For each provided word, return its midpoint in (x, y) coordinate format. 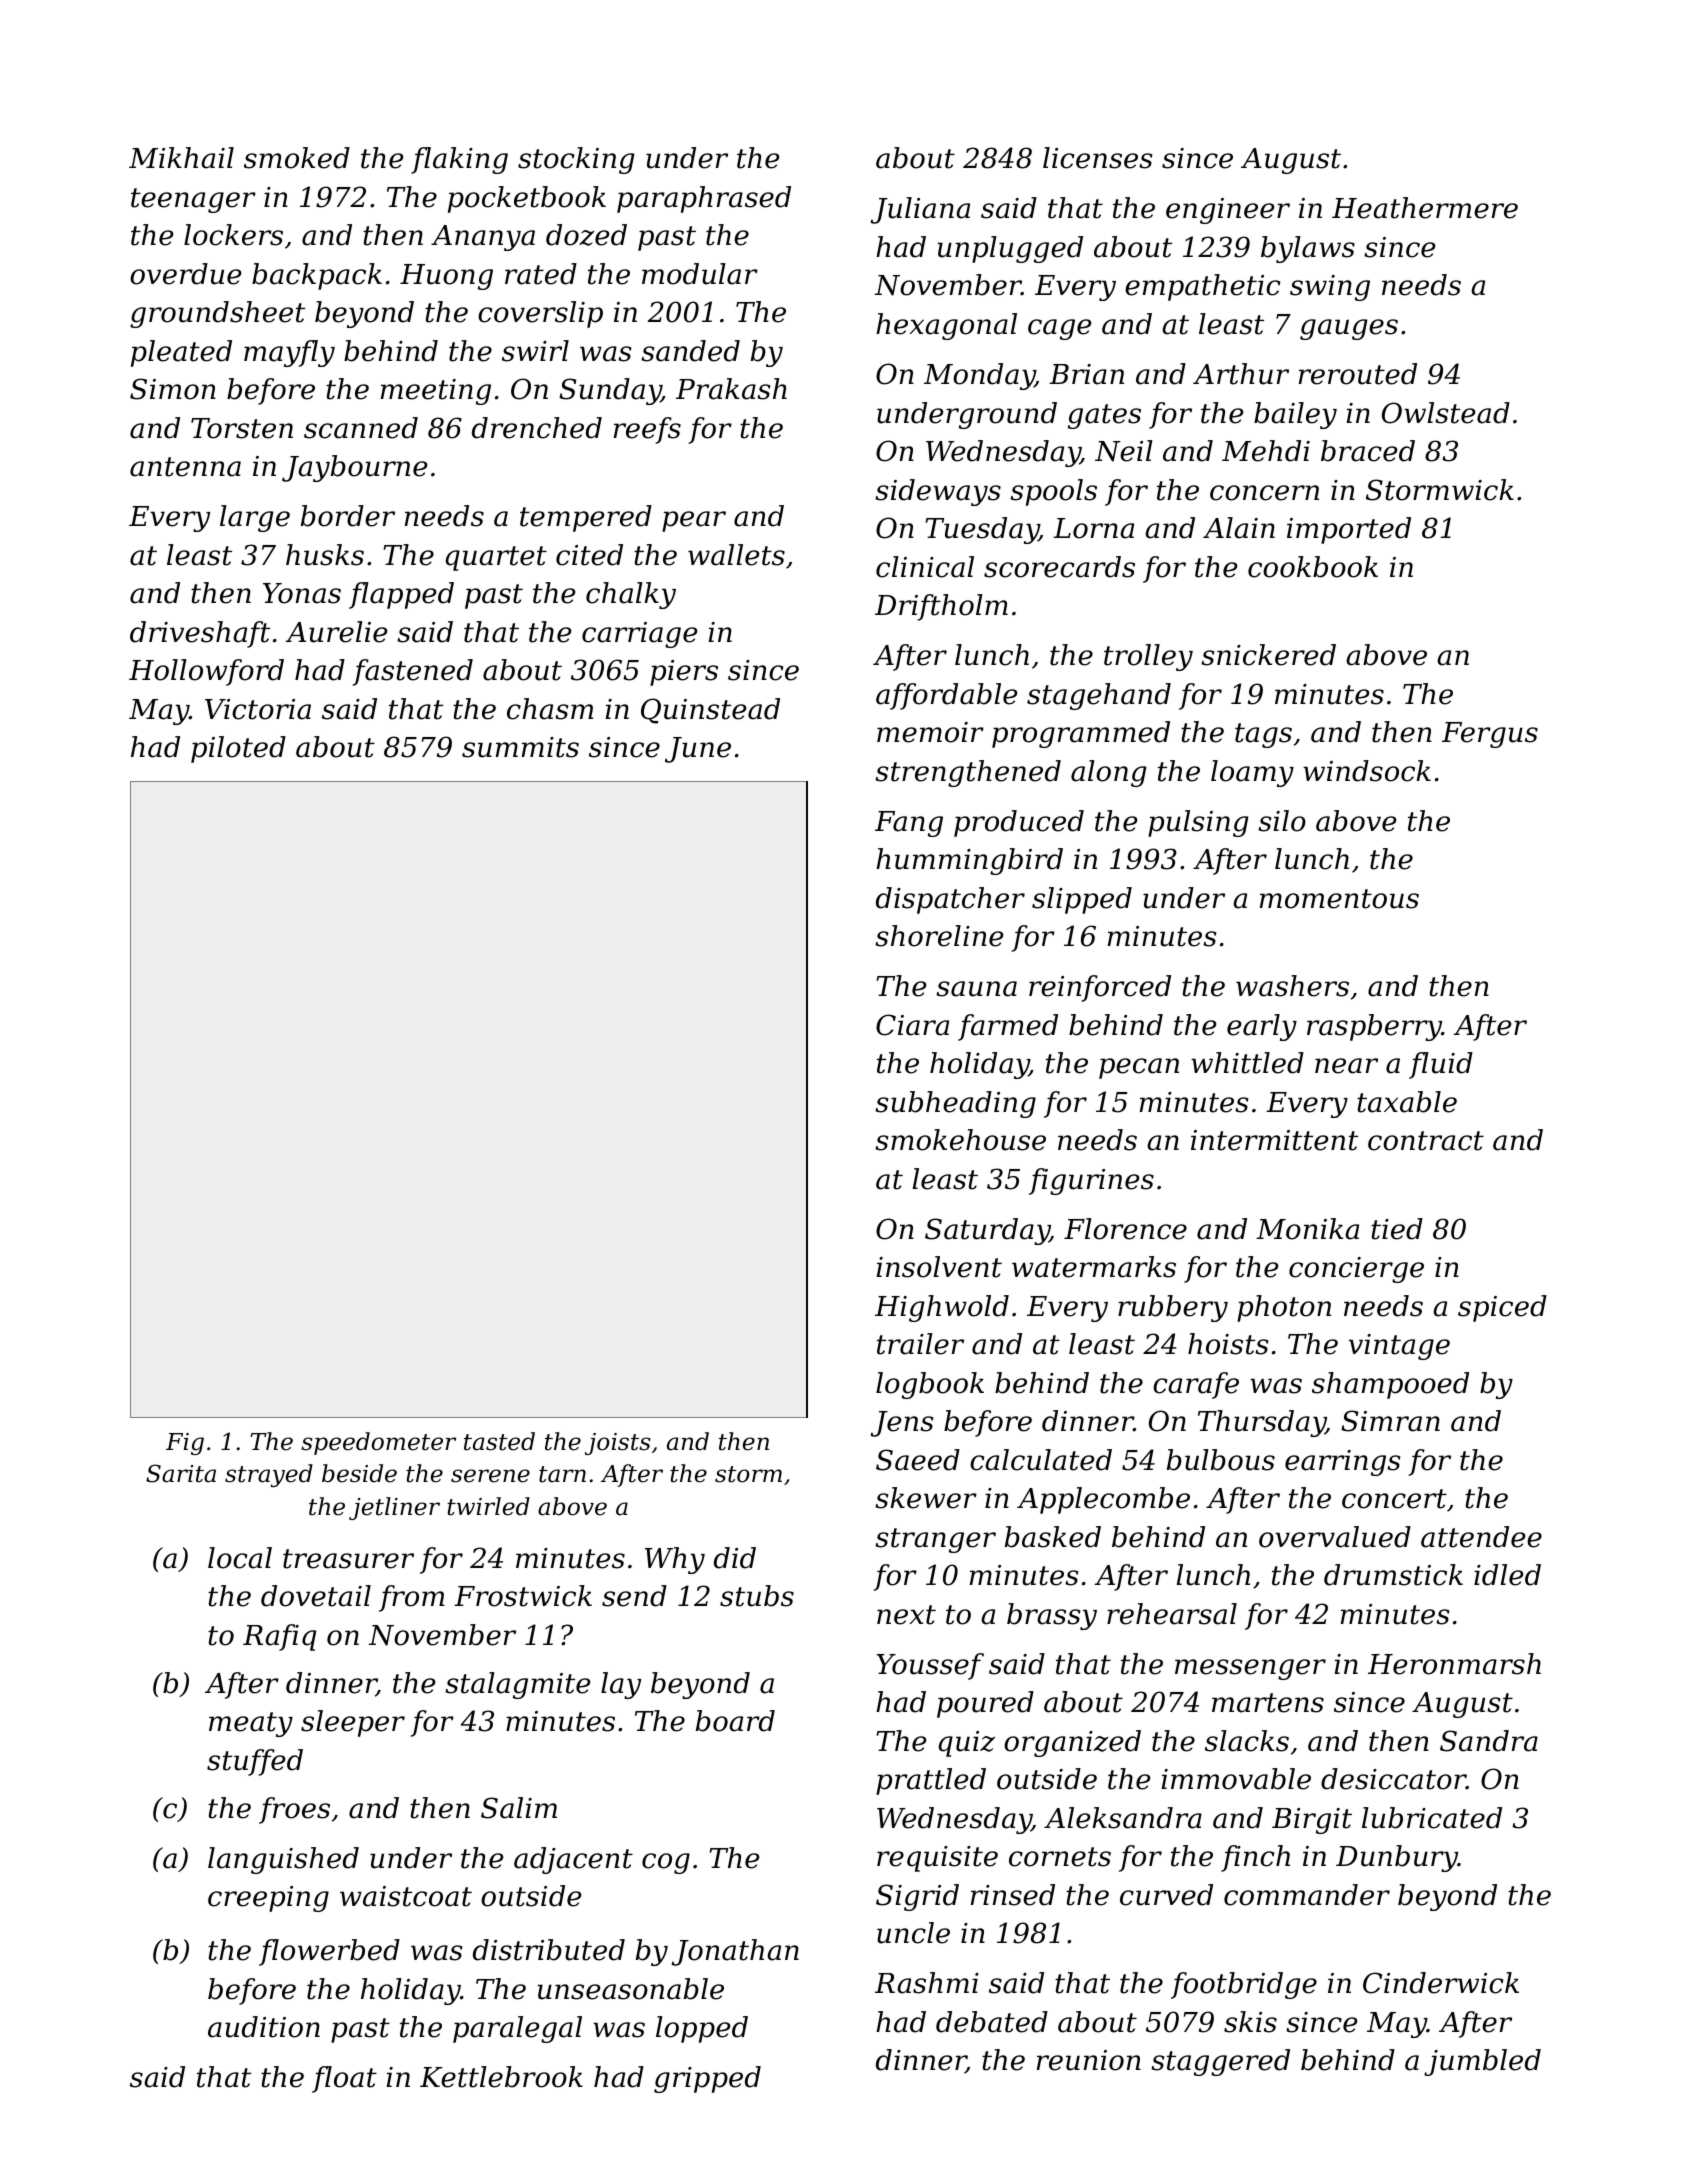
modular (700, 274)
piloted (238, 749)
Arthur (1241, 374)
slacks (1247, 1741)
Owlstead (1446, 413)
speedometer (378, 1443)
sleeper (353, 1723)
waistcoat (406, 1896)
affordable (946, 696)
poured (985, 1704)
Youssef (930, 1666)
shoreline (939, 936)
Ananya (483, 238)
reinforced (1100, 988)
